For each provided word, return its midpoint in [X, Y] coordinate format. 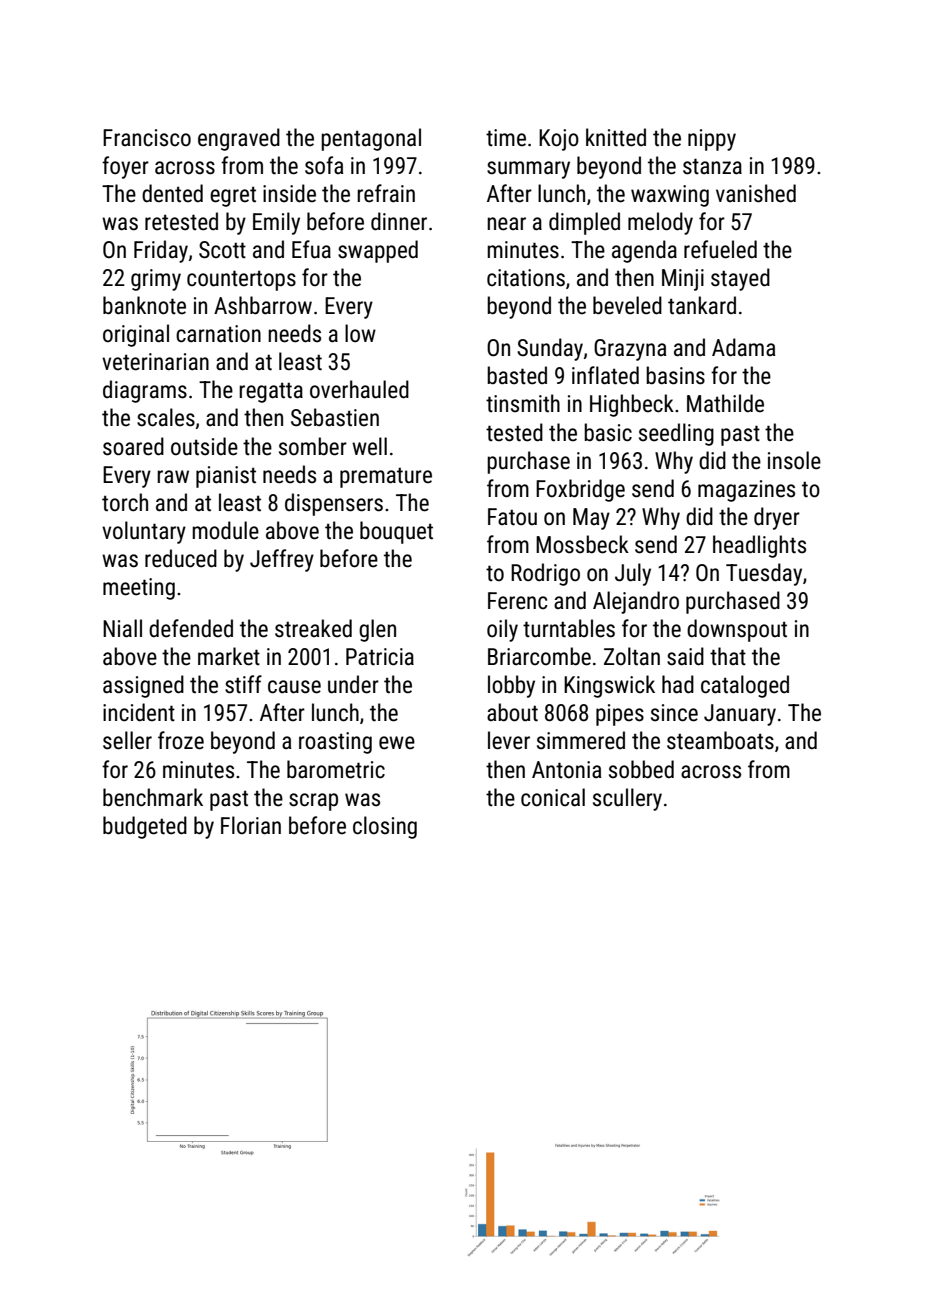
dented [172, 193]
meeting [139, 589]
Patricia [380, 657]
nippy [712, 140]
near [506, 224]
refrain [386, 193]
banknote [144, 305]
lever [509, 740]
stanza [712, 166]
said [685, 656]
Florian [251, 825]
